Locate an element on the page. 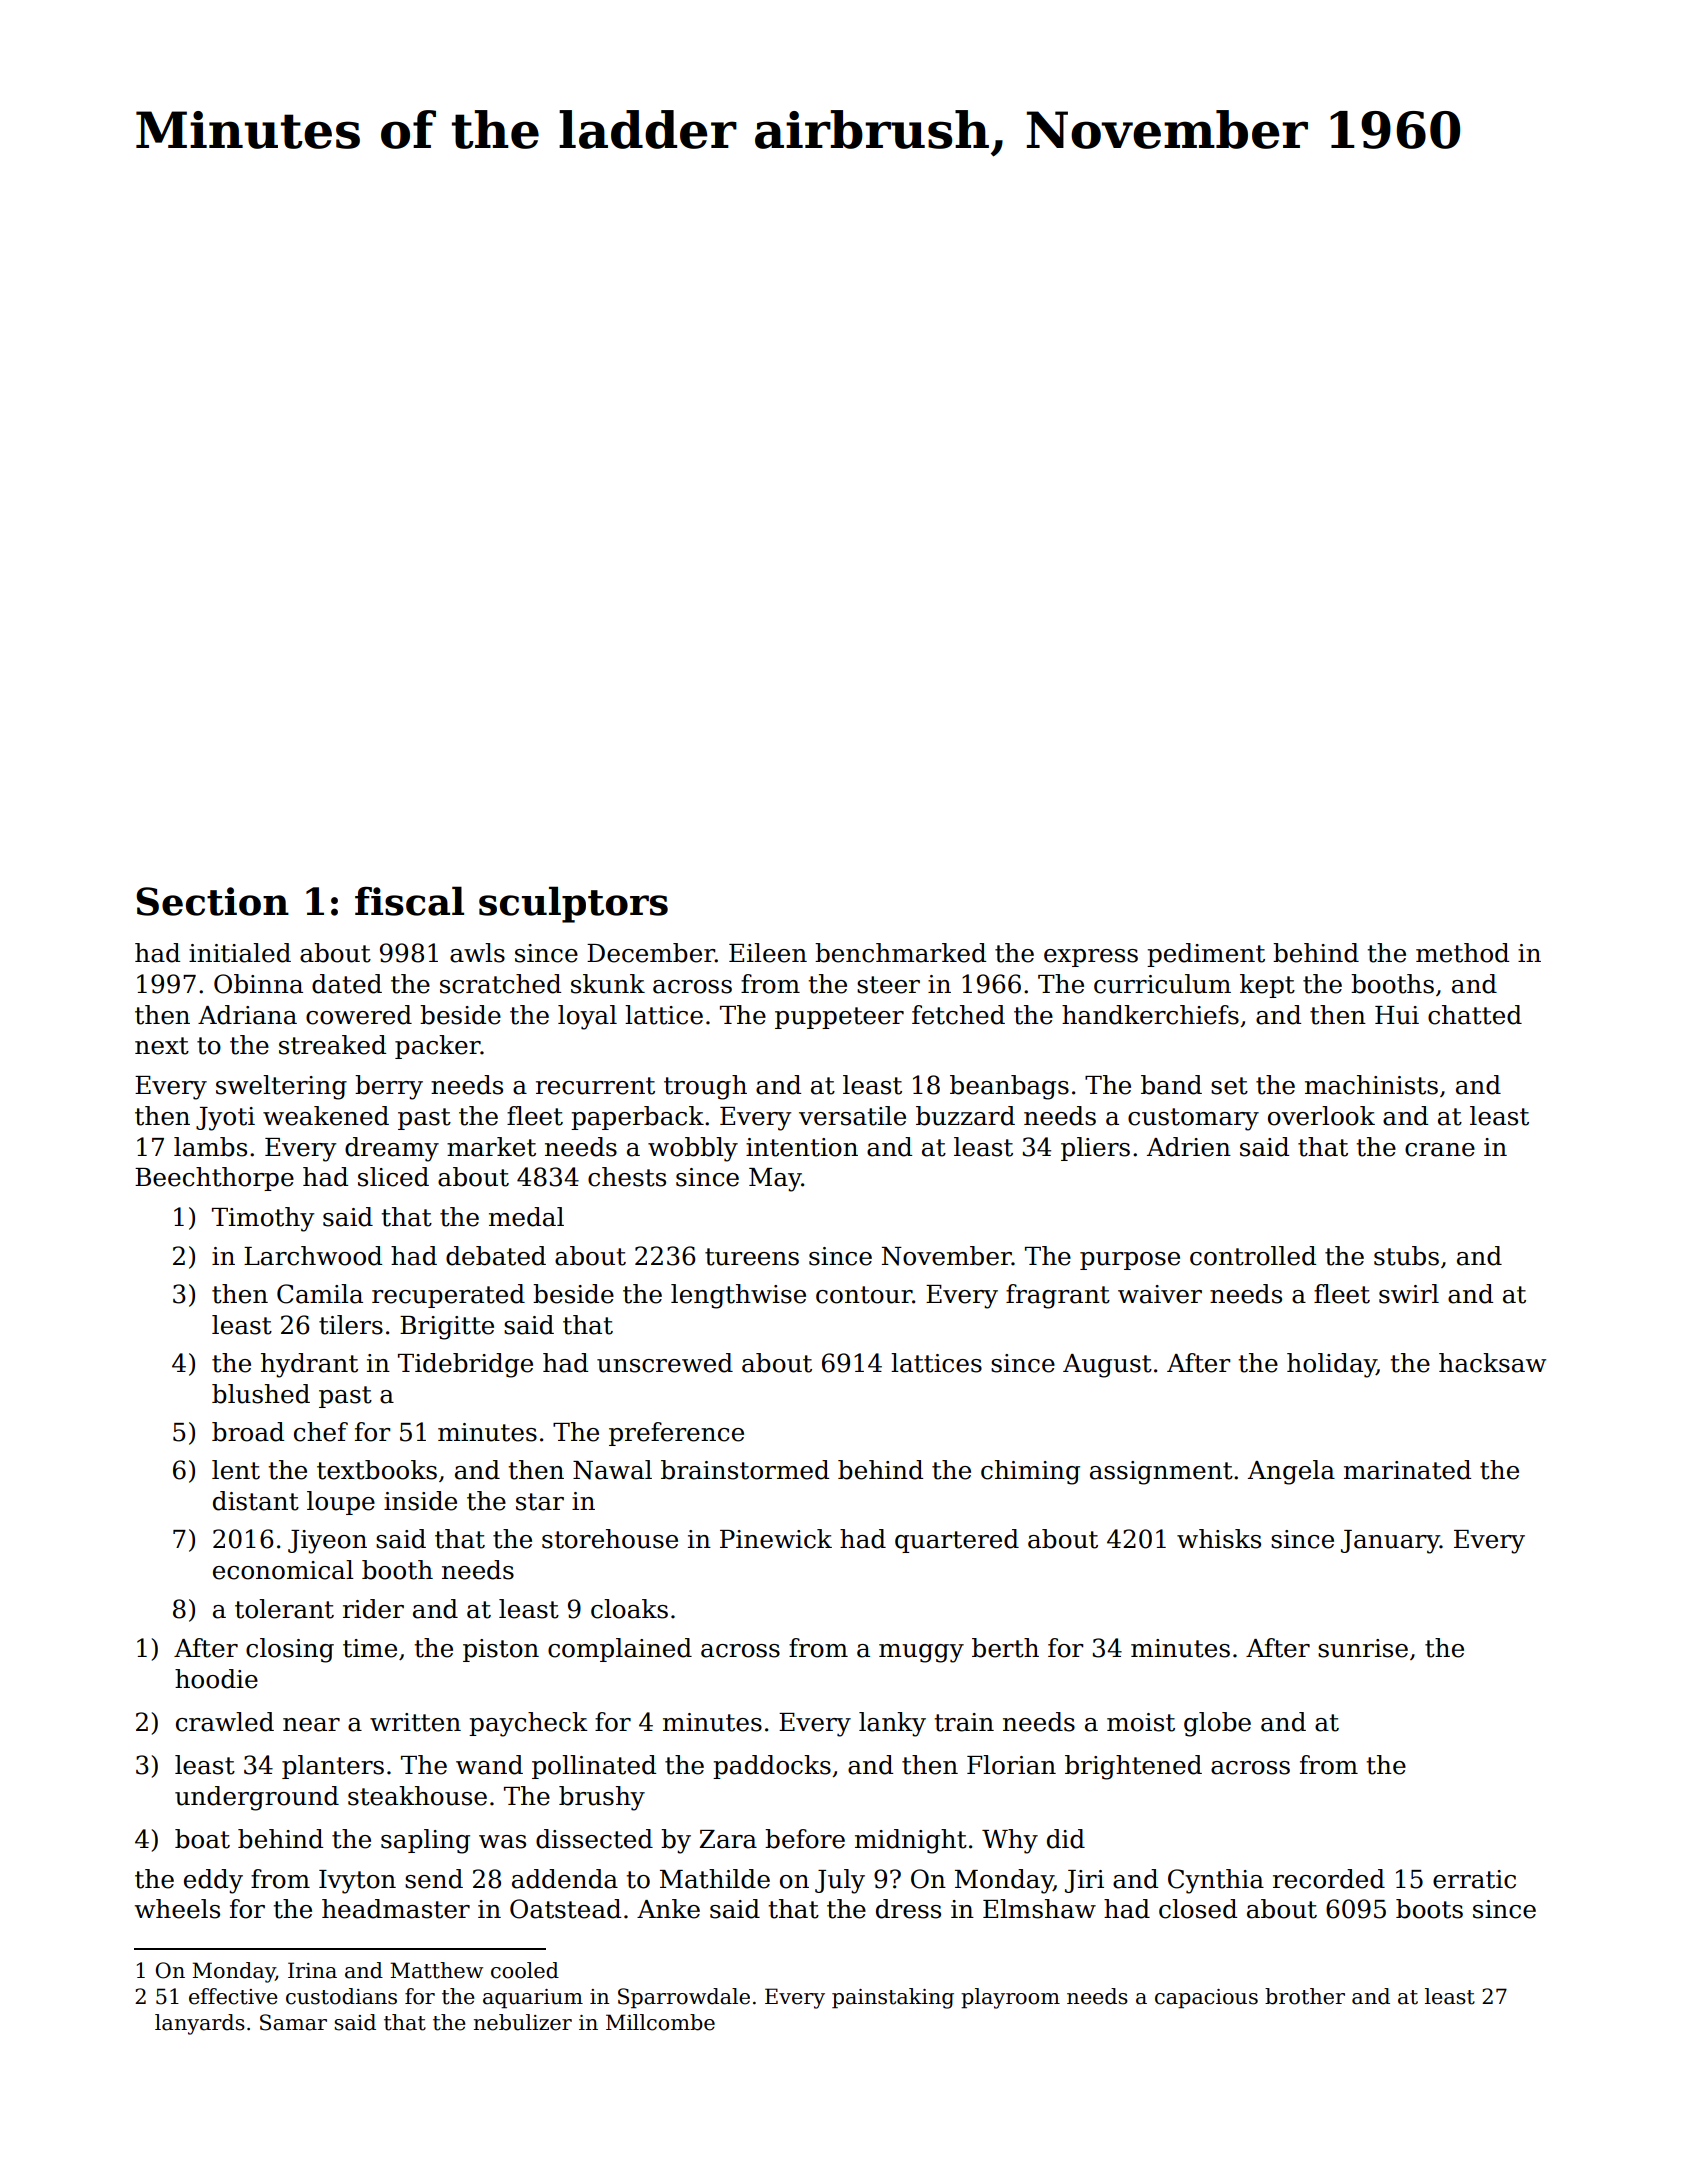  fiscal is located at coordinates (409, 901).
